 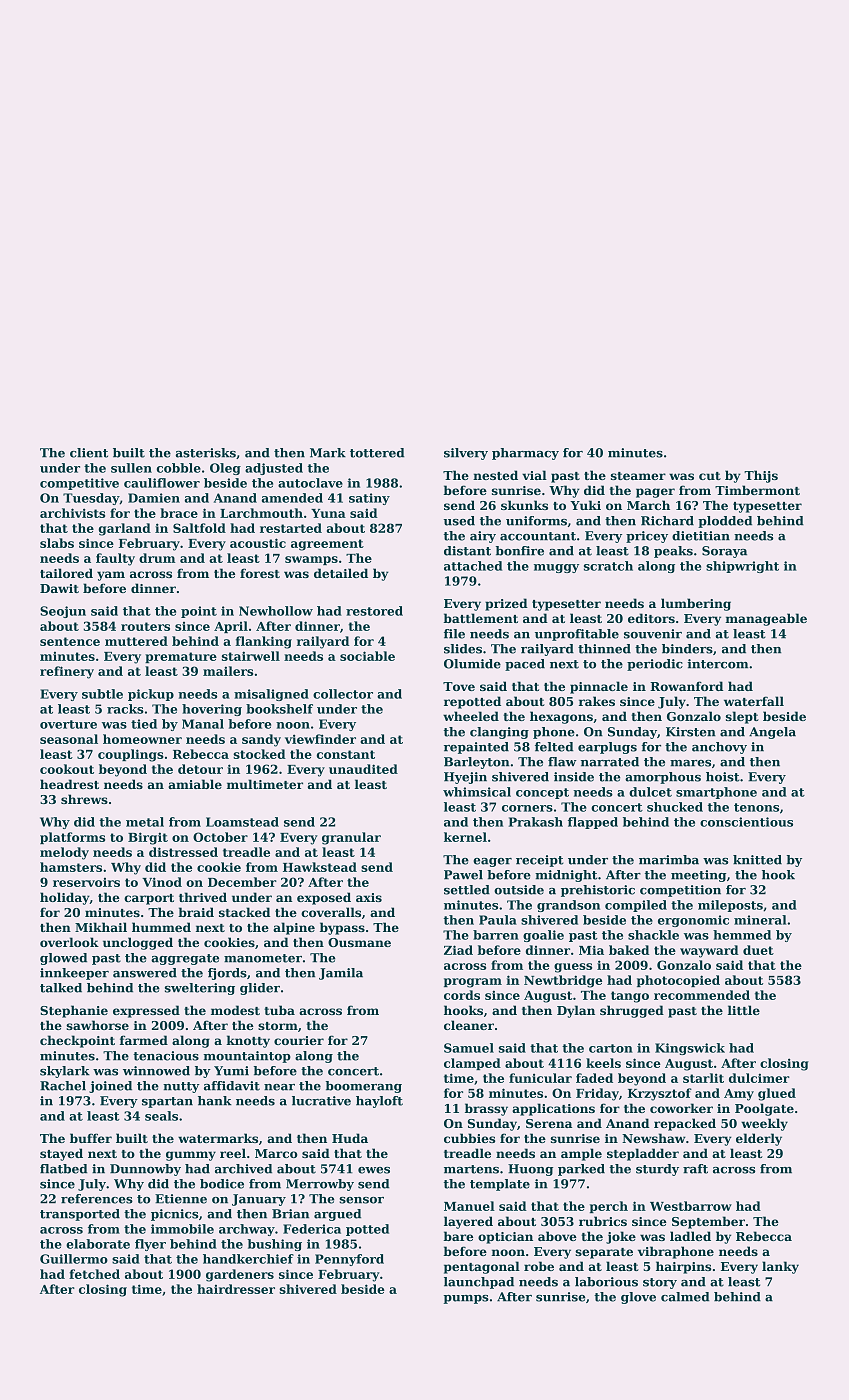 I want to click on lumbering, so click(x=696, y=604).
